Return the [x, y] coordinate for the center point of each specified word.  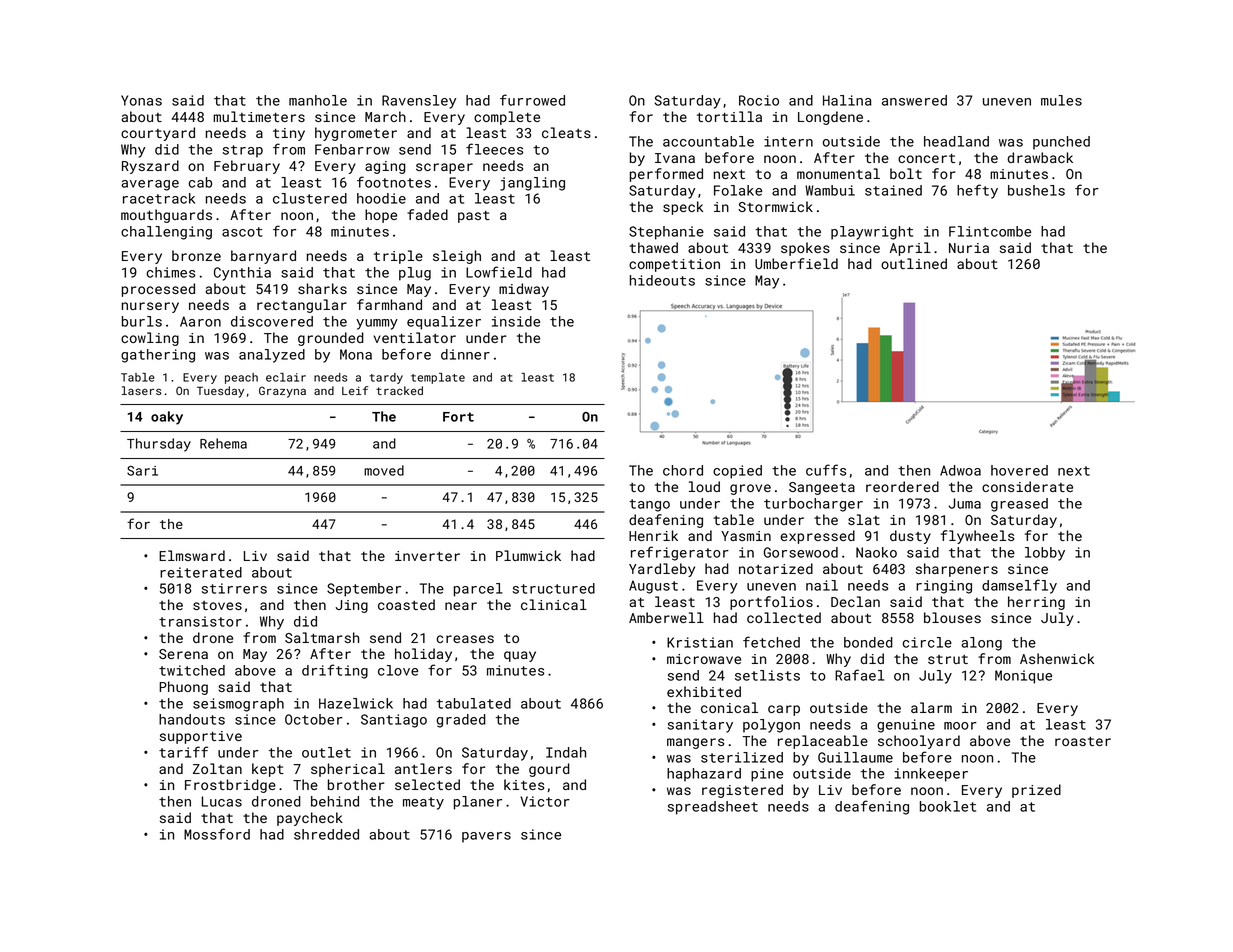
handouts [192, 719]
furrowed [532, 100]
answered [914, 100]
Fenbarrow [352, 149]
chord [683, 470]
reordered [902, 486]
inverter [427, 556]
